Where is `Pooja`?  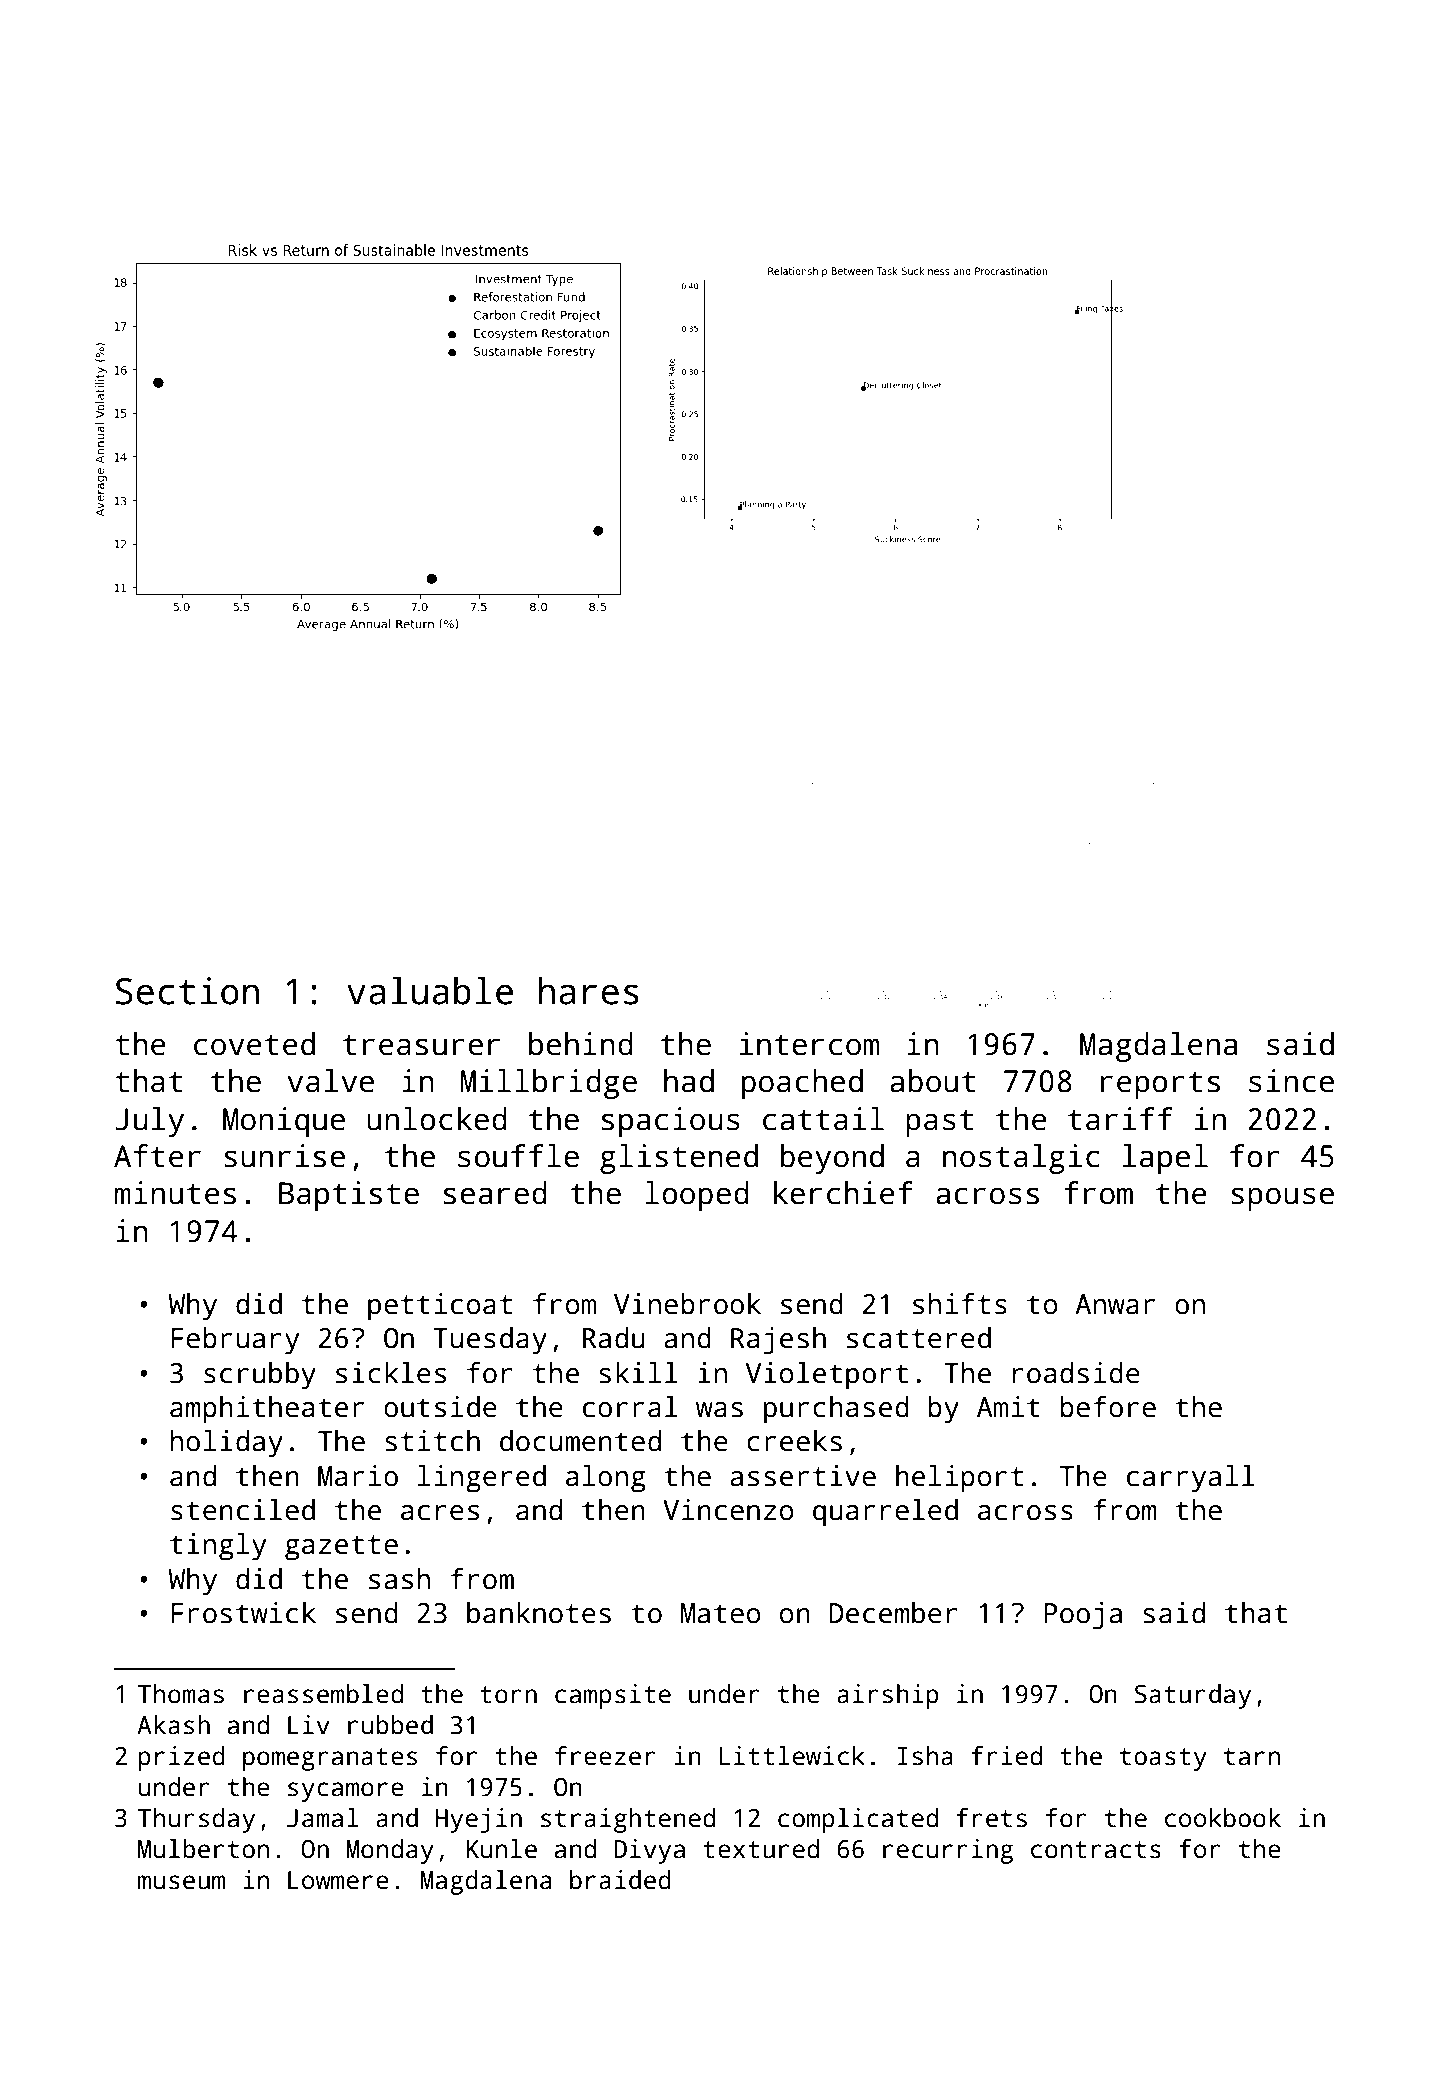
Pooja is located at coordinates (1083, 1616).
